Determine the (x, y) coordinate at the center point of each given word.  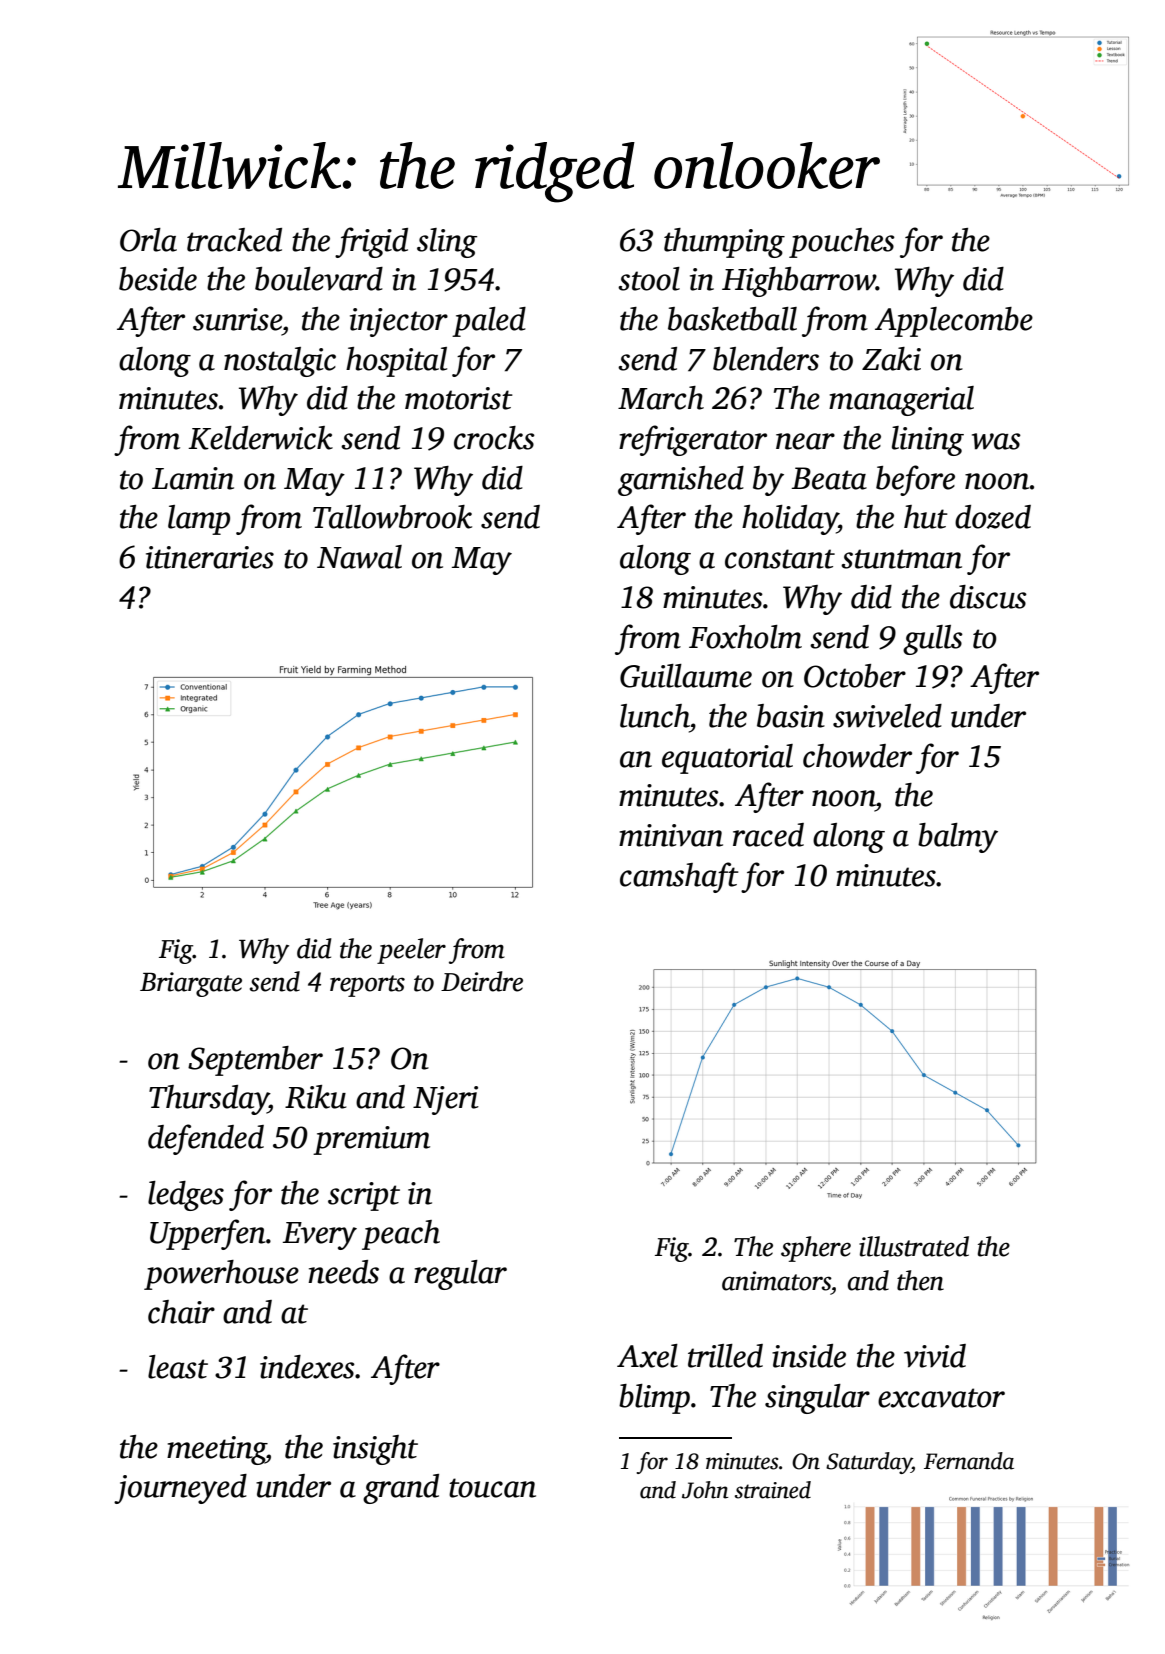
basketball (732, 319)
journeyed (180, 1489)
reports (367, 986)
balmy (958, 838)
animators (776, 1281)
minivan (671, 835)
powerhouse (221, 1275)
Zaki (891, 359)
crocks (494, 438)
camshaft (679, 877)
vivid (935, 1356)
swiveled (887, 716)
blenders (766, 359)
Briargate (191, 984)
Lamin (193, 478)
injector (399, 322)
